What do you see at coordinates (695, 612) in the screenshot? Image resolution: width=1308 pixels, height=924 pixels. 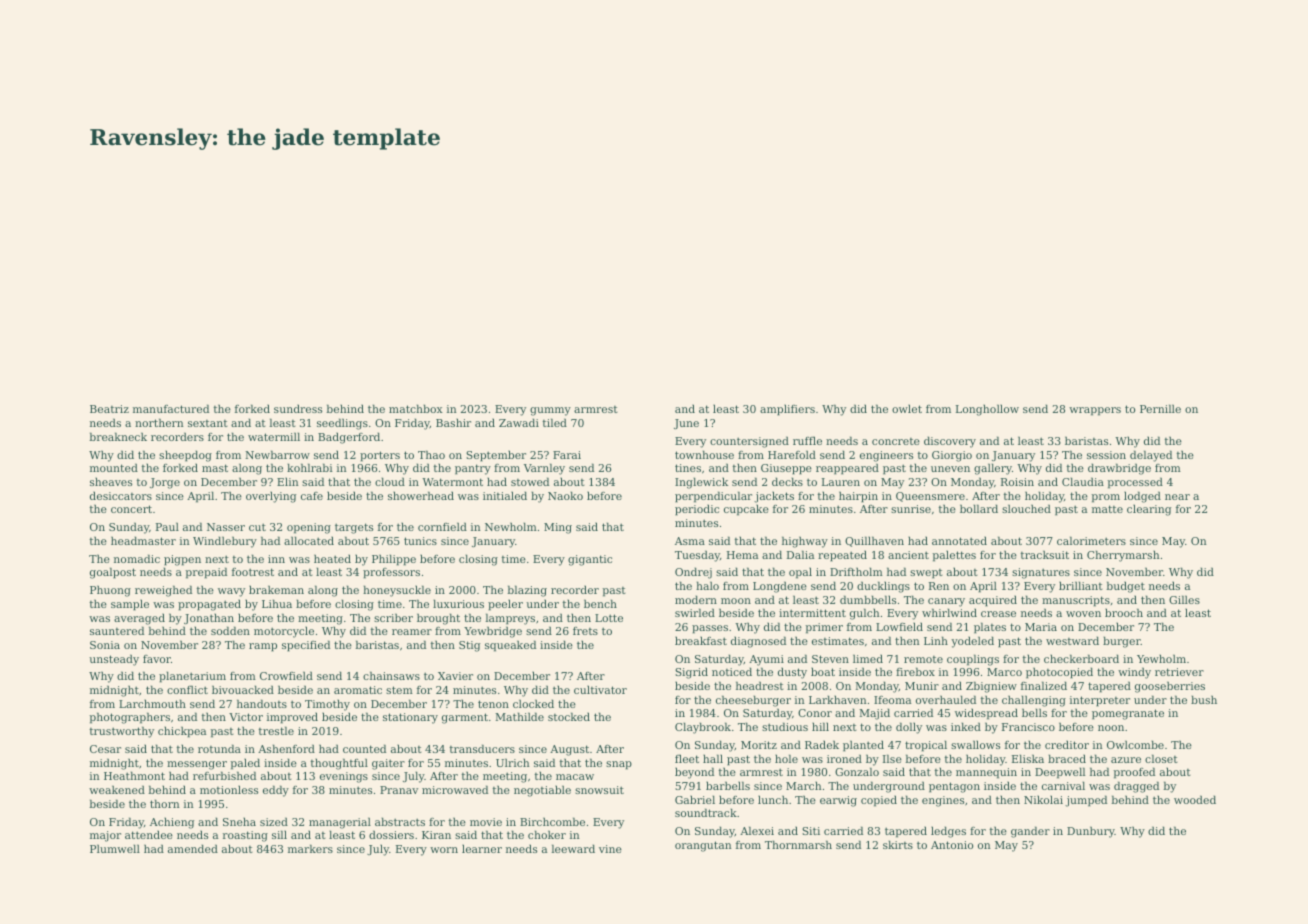 I see `swirled` at bounding box center [695, 612].
